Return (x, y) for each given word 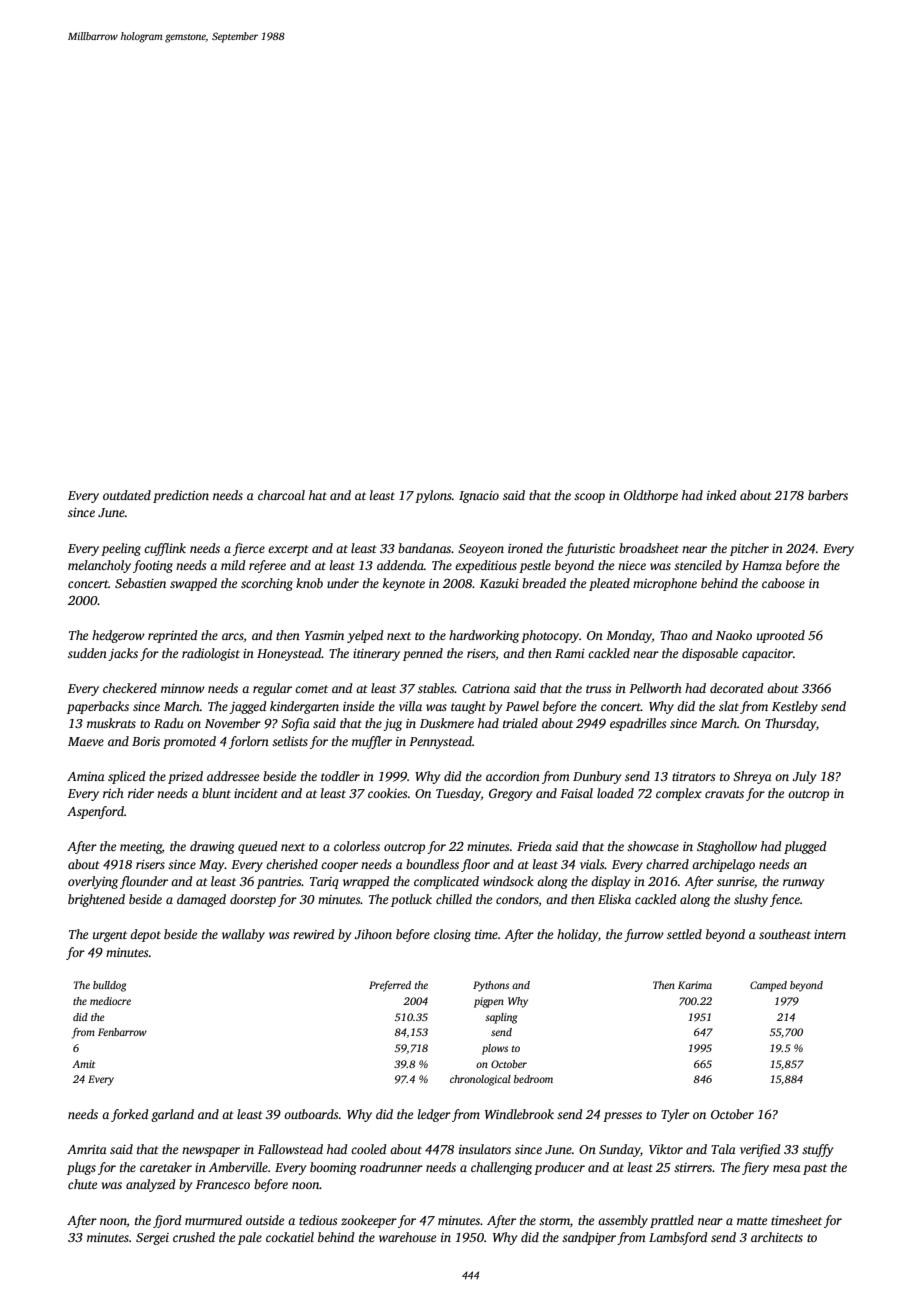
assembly (623, 1221)
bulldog (109, 986)
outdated (127, 495)
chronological (480, 1080)
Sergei (152, 1239)
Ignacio (479, 497)
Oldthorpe (651, 496)
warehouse (407, 1237)
